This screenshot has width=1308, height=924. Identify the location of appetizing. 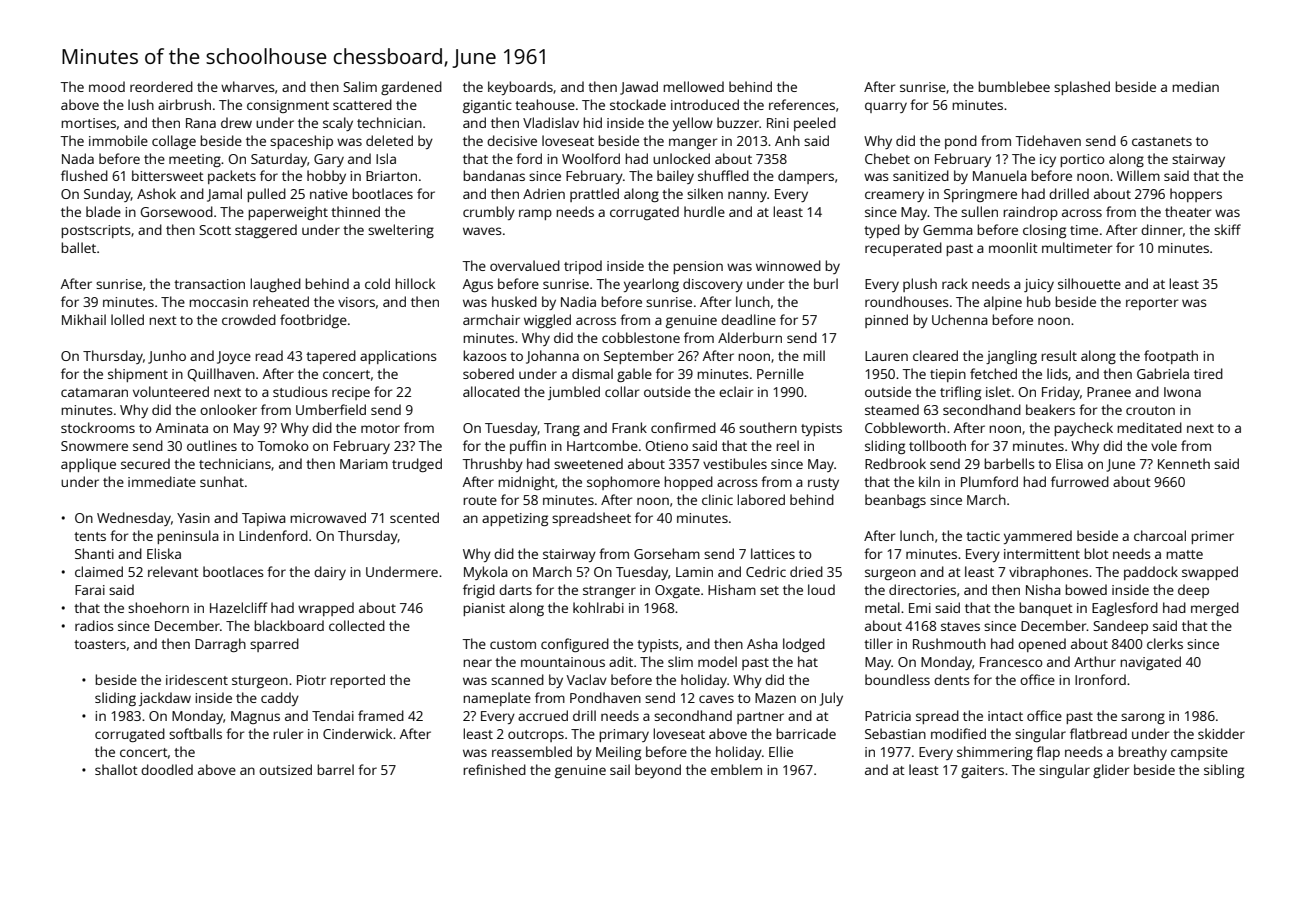
(515, 519).
